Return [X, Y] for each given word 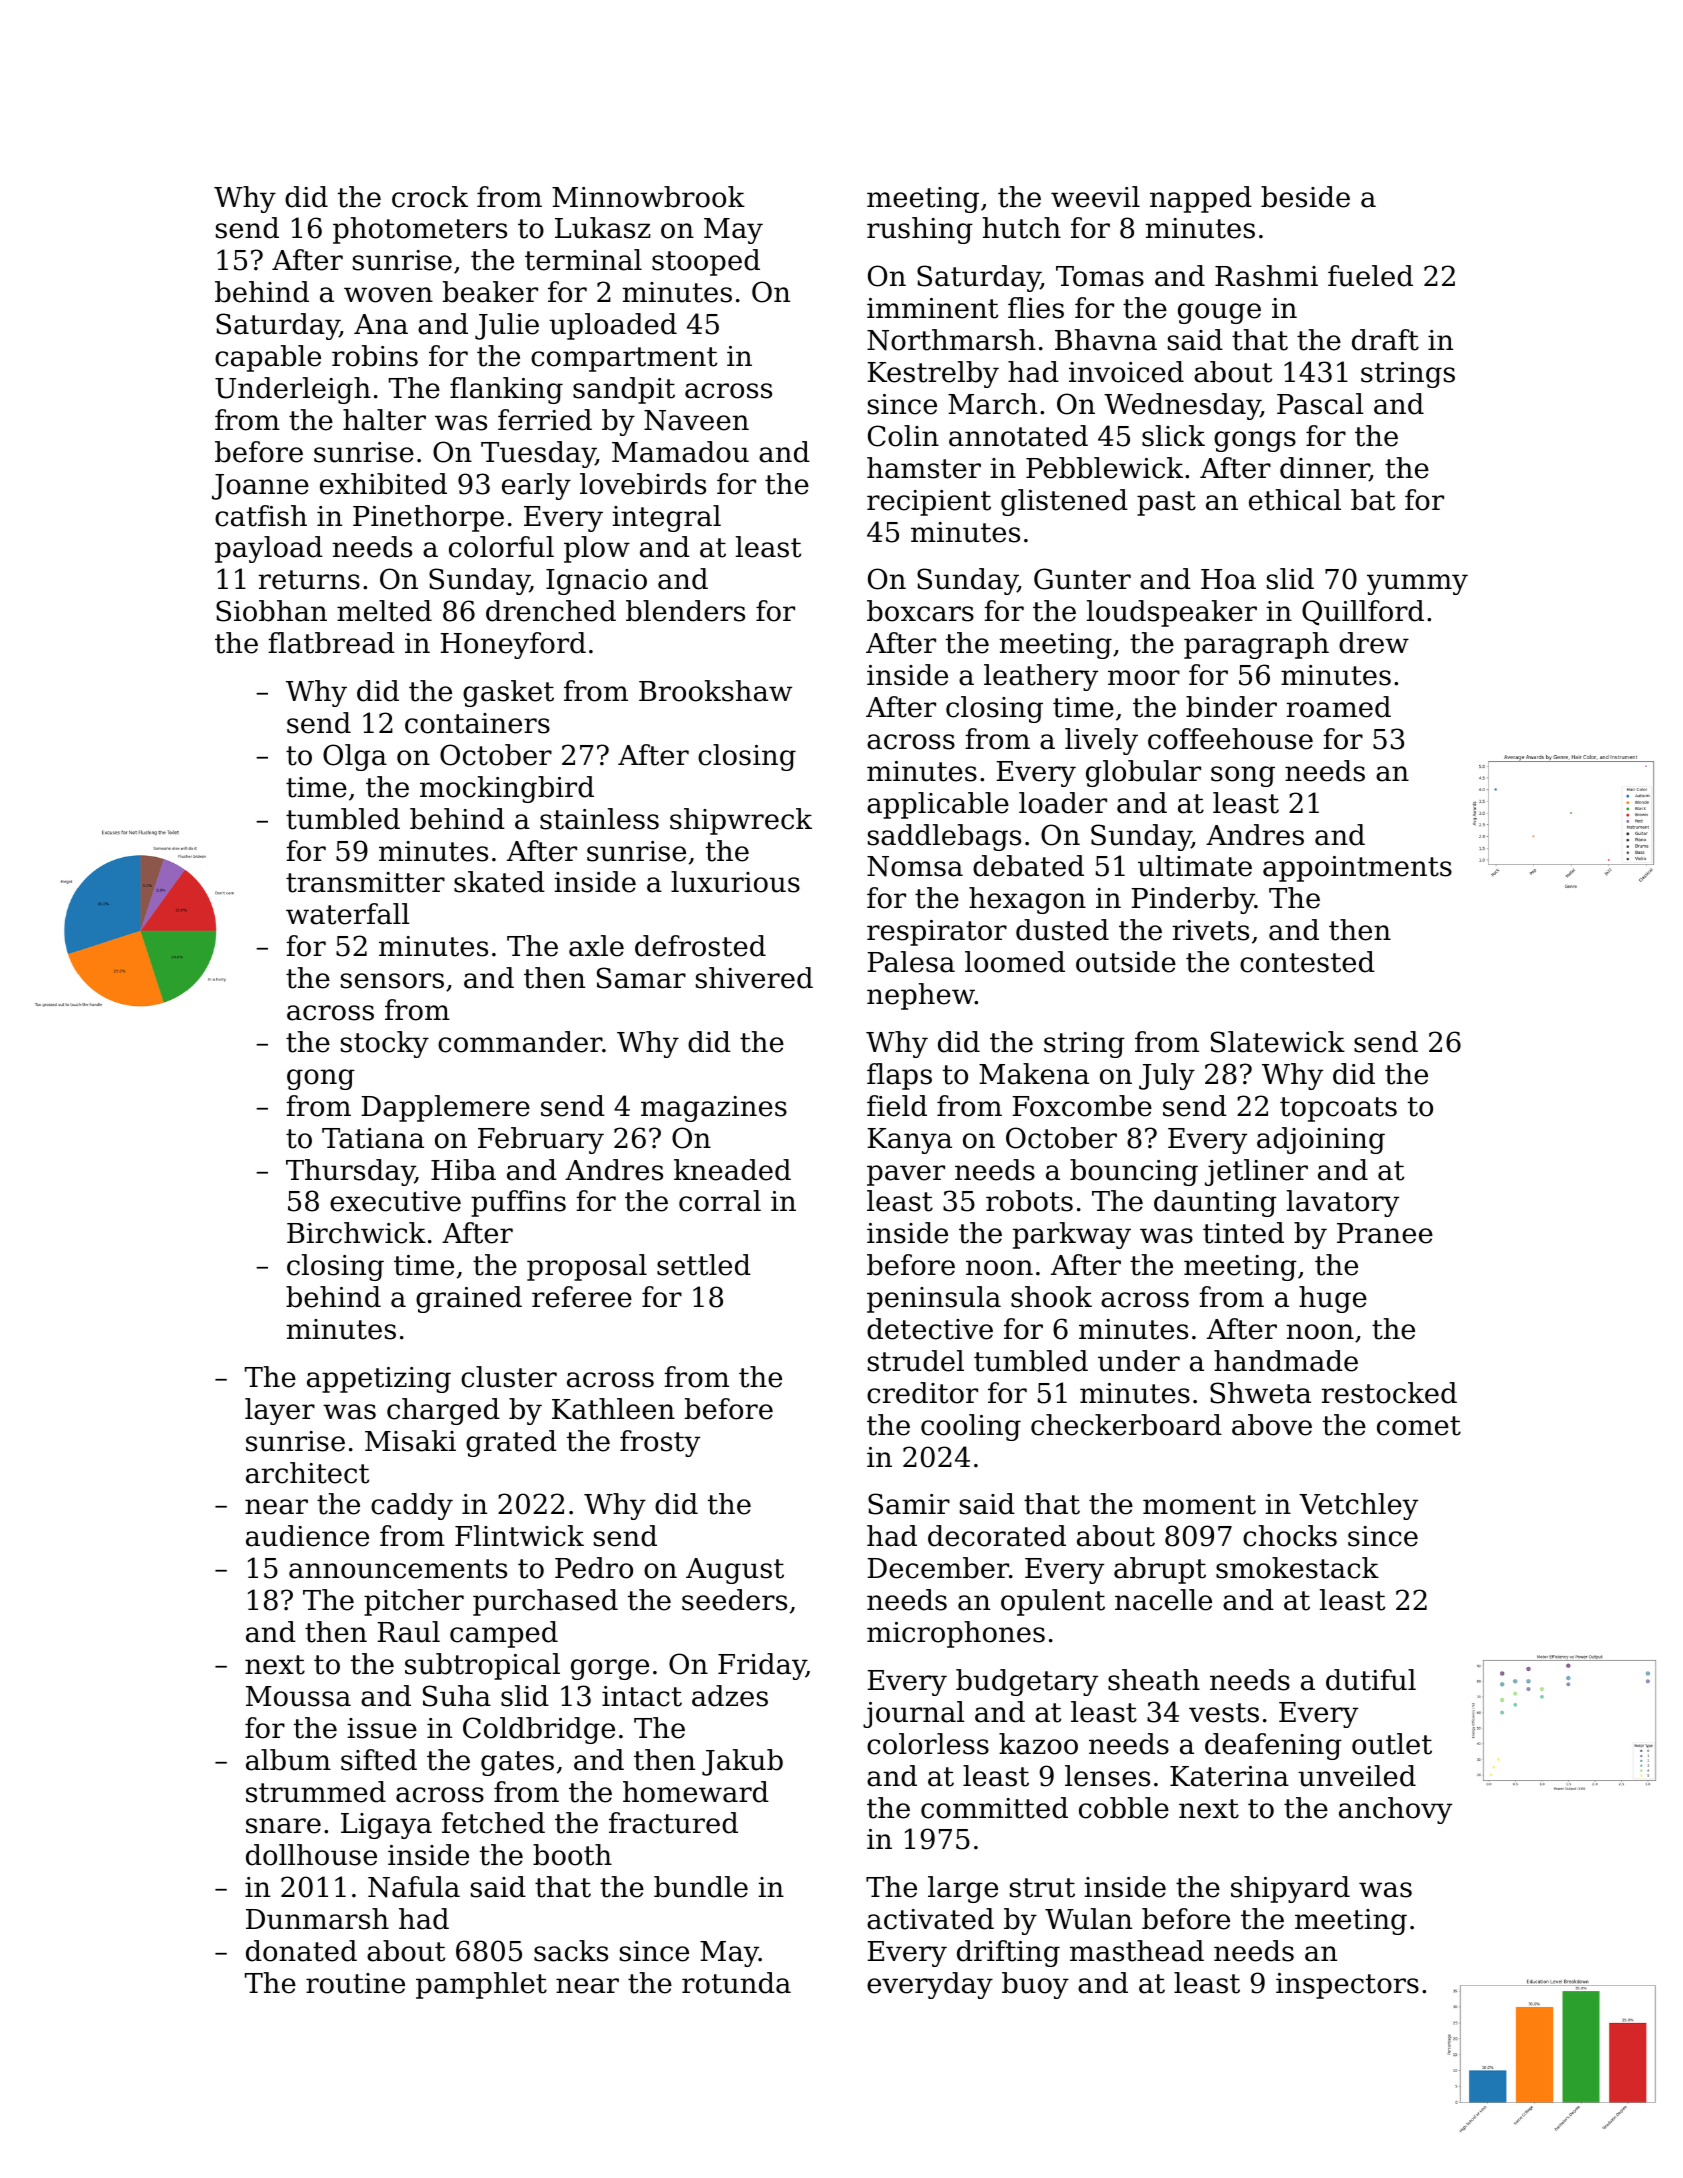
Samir [909, 1504]
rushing [920, 230]
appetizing [379, 1380]
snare [283, 1826]
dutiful [1371, 1680]
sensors [392, 981]
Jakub [742, 1762]
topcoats [1338, 1109]
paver [906, 1175]
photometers [420, 230]
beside [1305, 197]
